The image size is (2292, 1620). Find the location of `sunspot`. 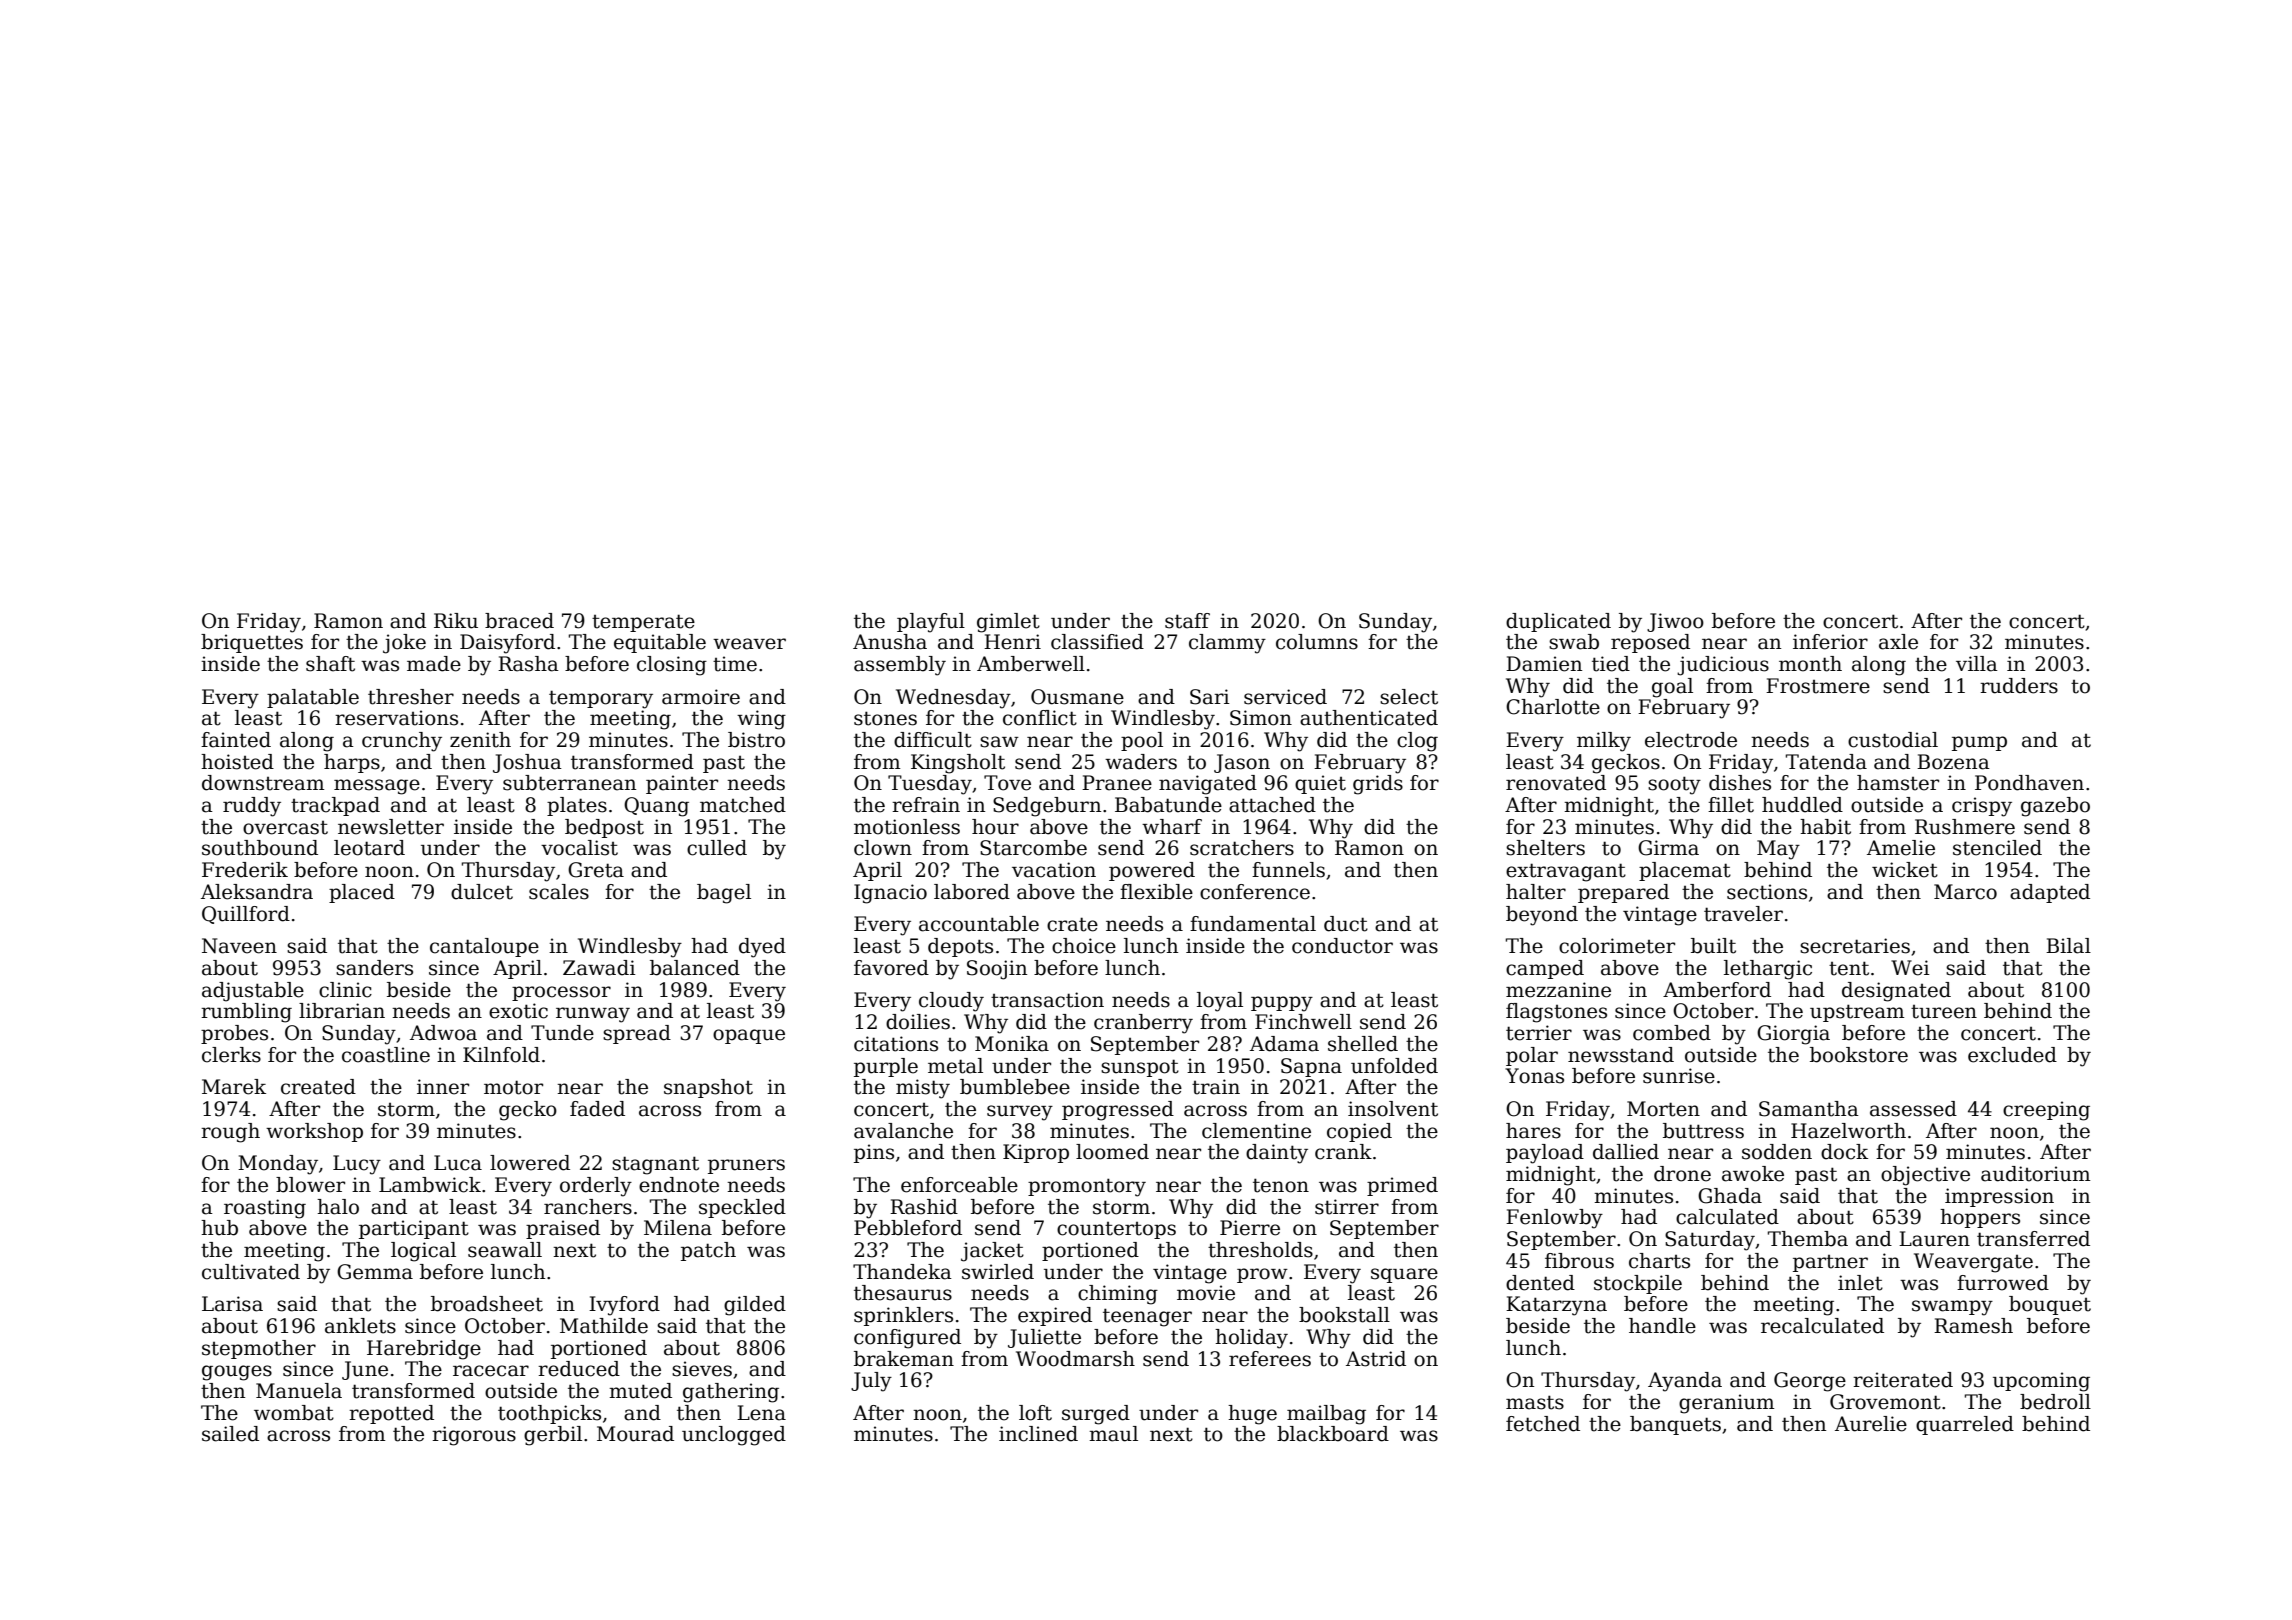

sunspot is located at coordinates (1140, 1068).
